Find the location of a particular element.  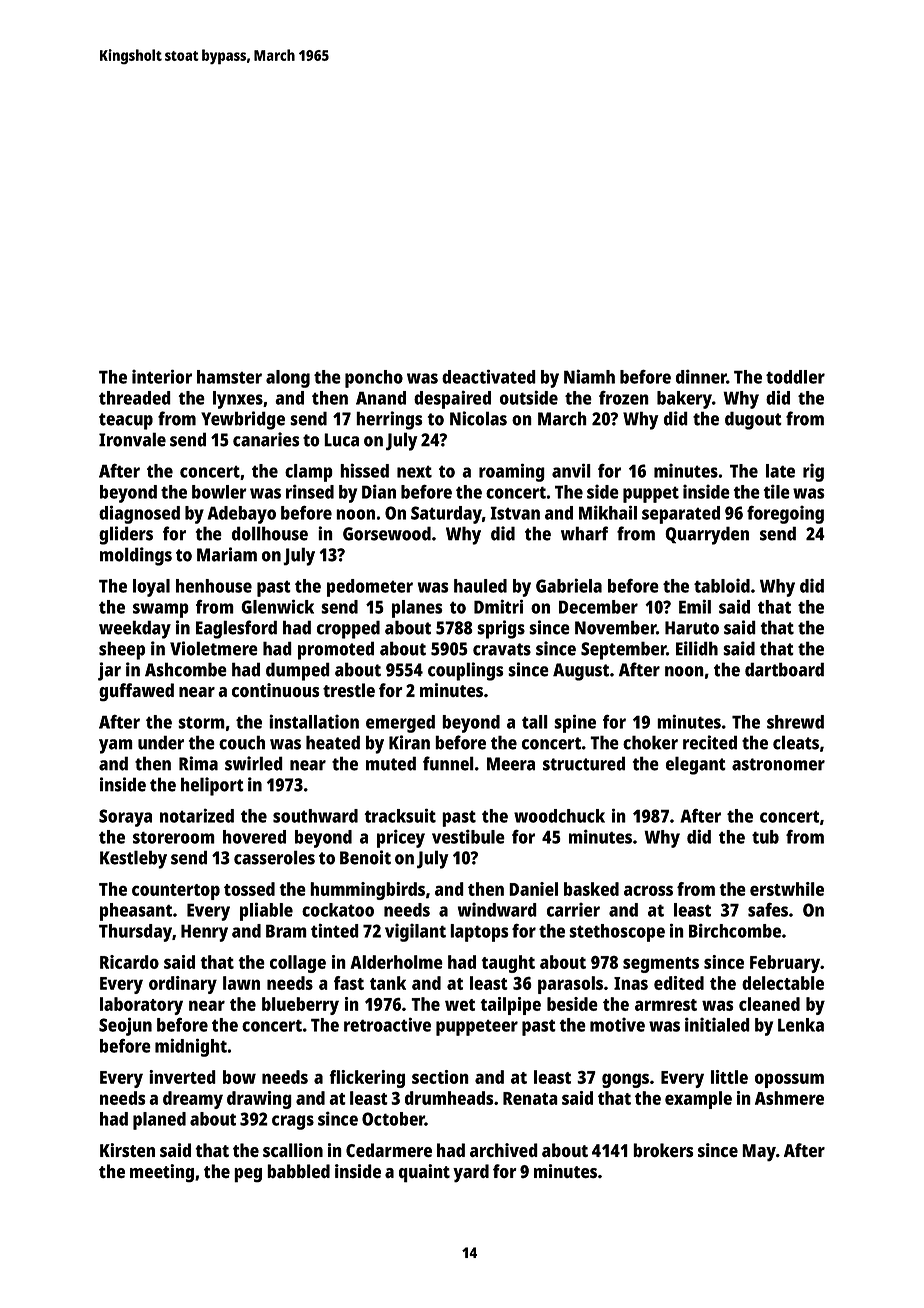

Yewbridge is located at coordinates (243, 420).
